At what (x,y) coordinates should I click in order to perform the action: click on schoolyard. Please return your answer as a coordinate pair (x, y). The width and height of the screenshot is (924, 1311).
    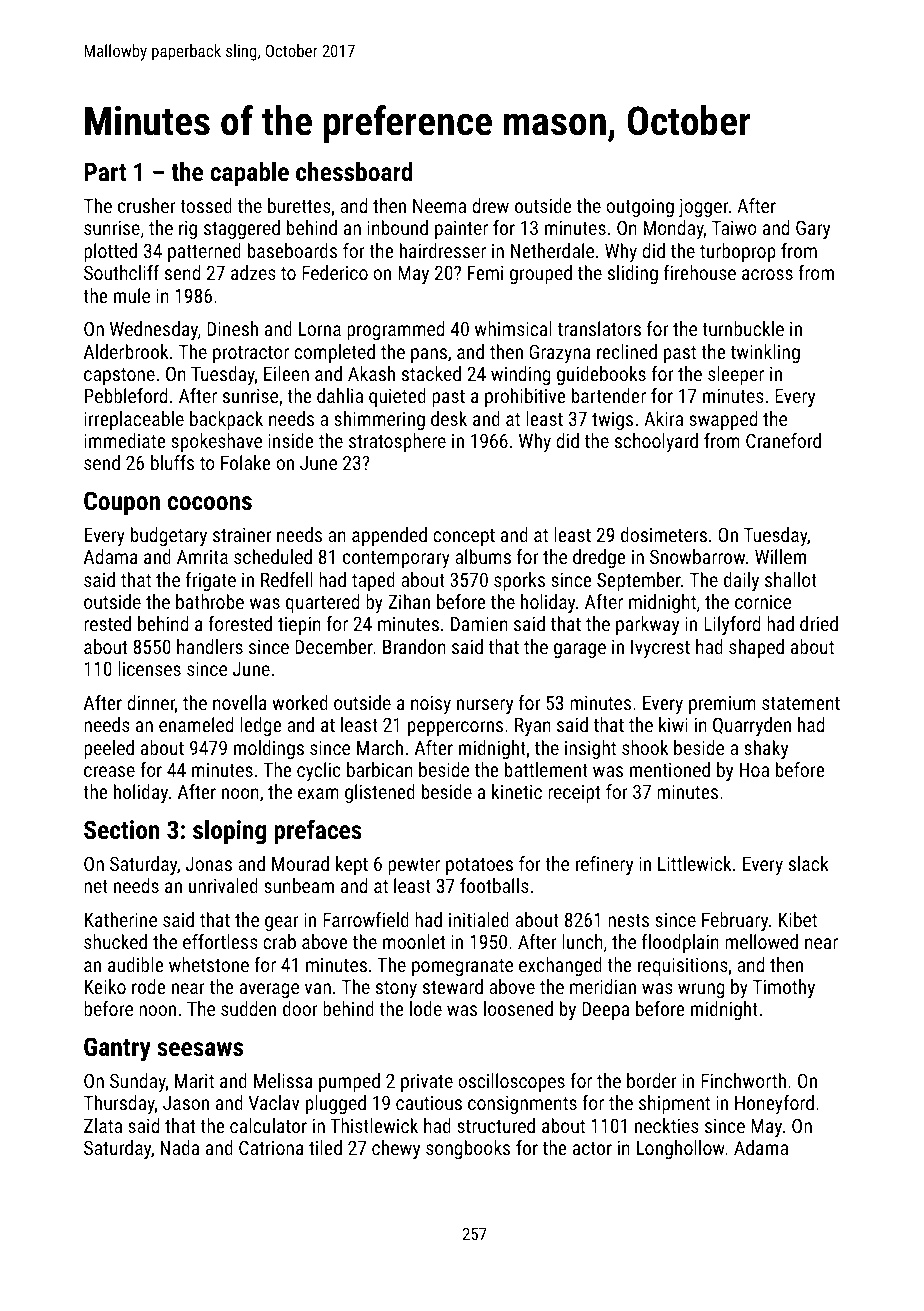
    Looking at the image, I should click on (656, 442).
